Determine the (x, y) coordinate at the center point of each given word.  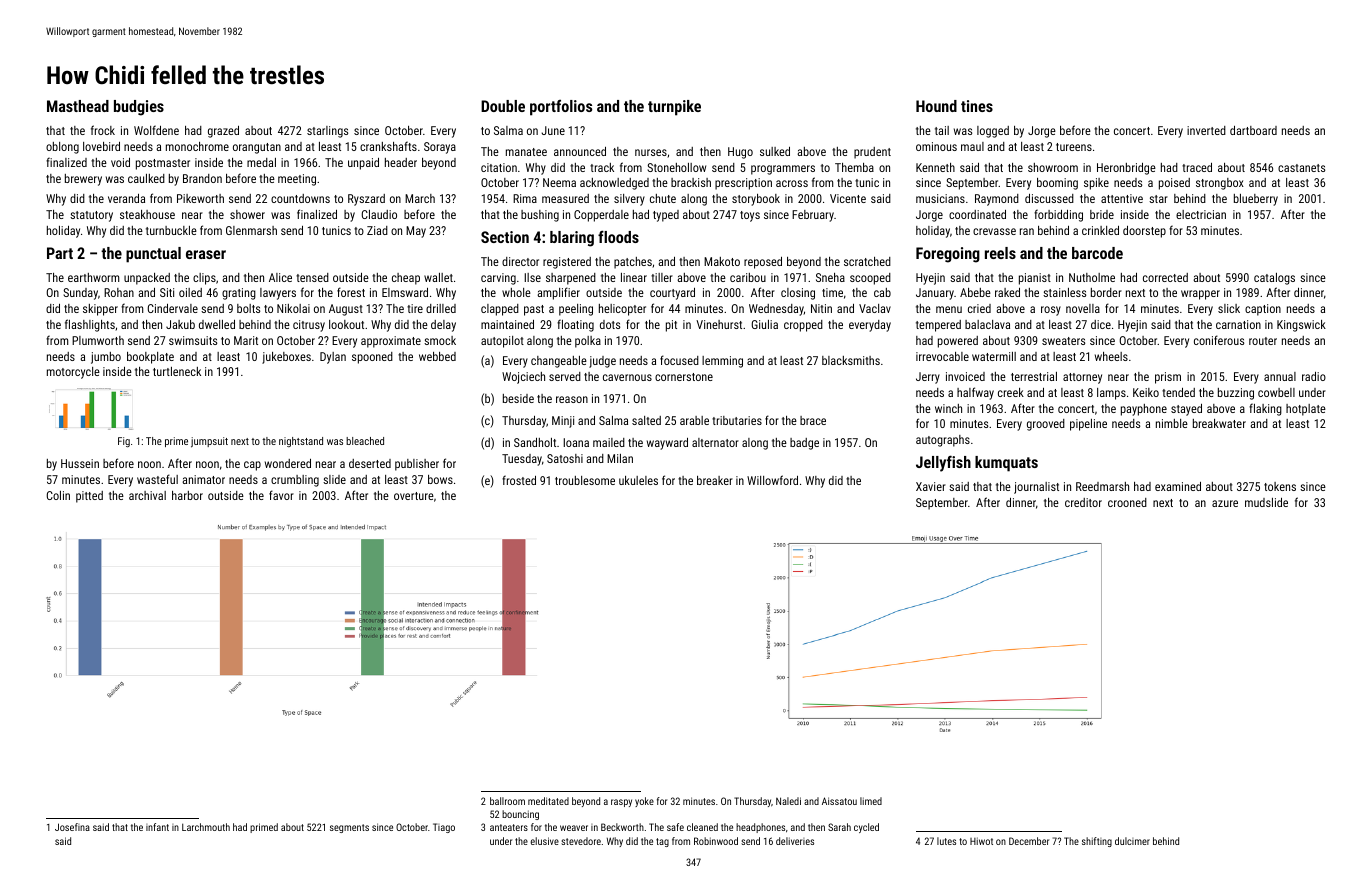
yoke (644, 802)
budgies (139, 108)
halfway (975, 393)
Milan (620, 458)
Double (503, 106)
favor (281, 495)
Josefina (72, 827)
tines (977, 106)
